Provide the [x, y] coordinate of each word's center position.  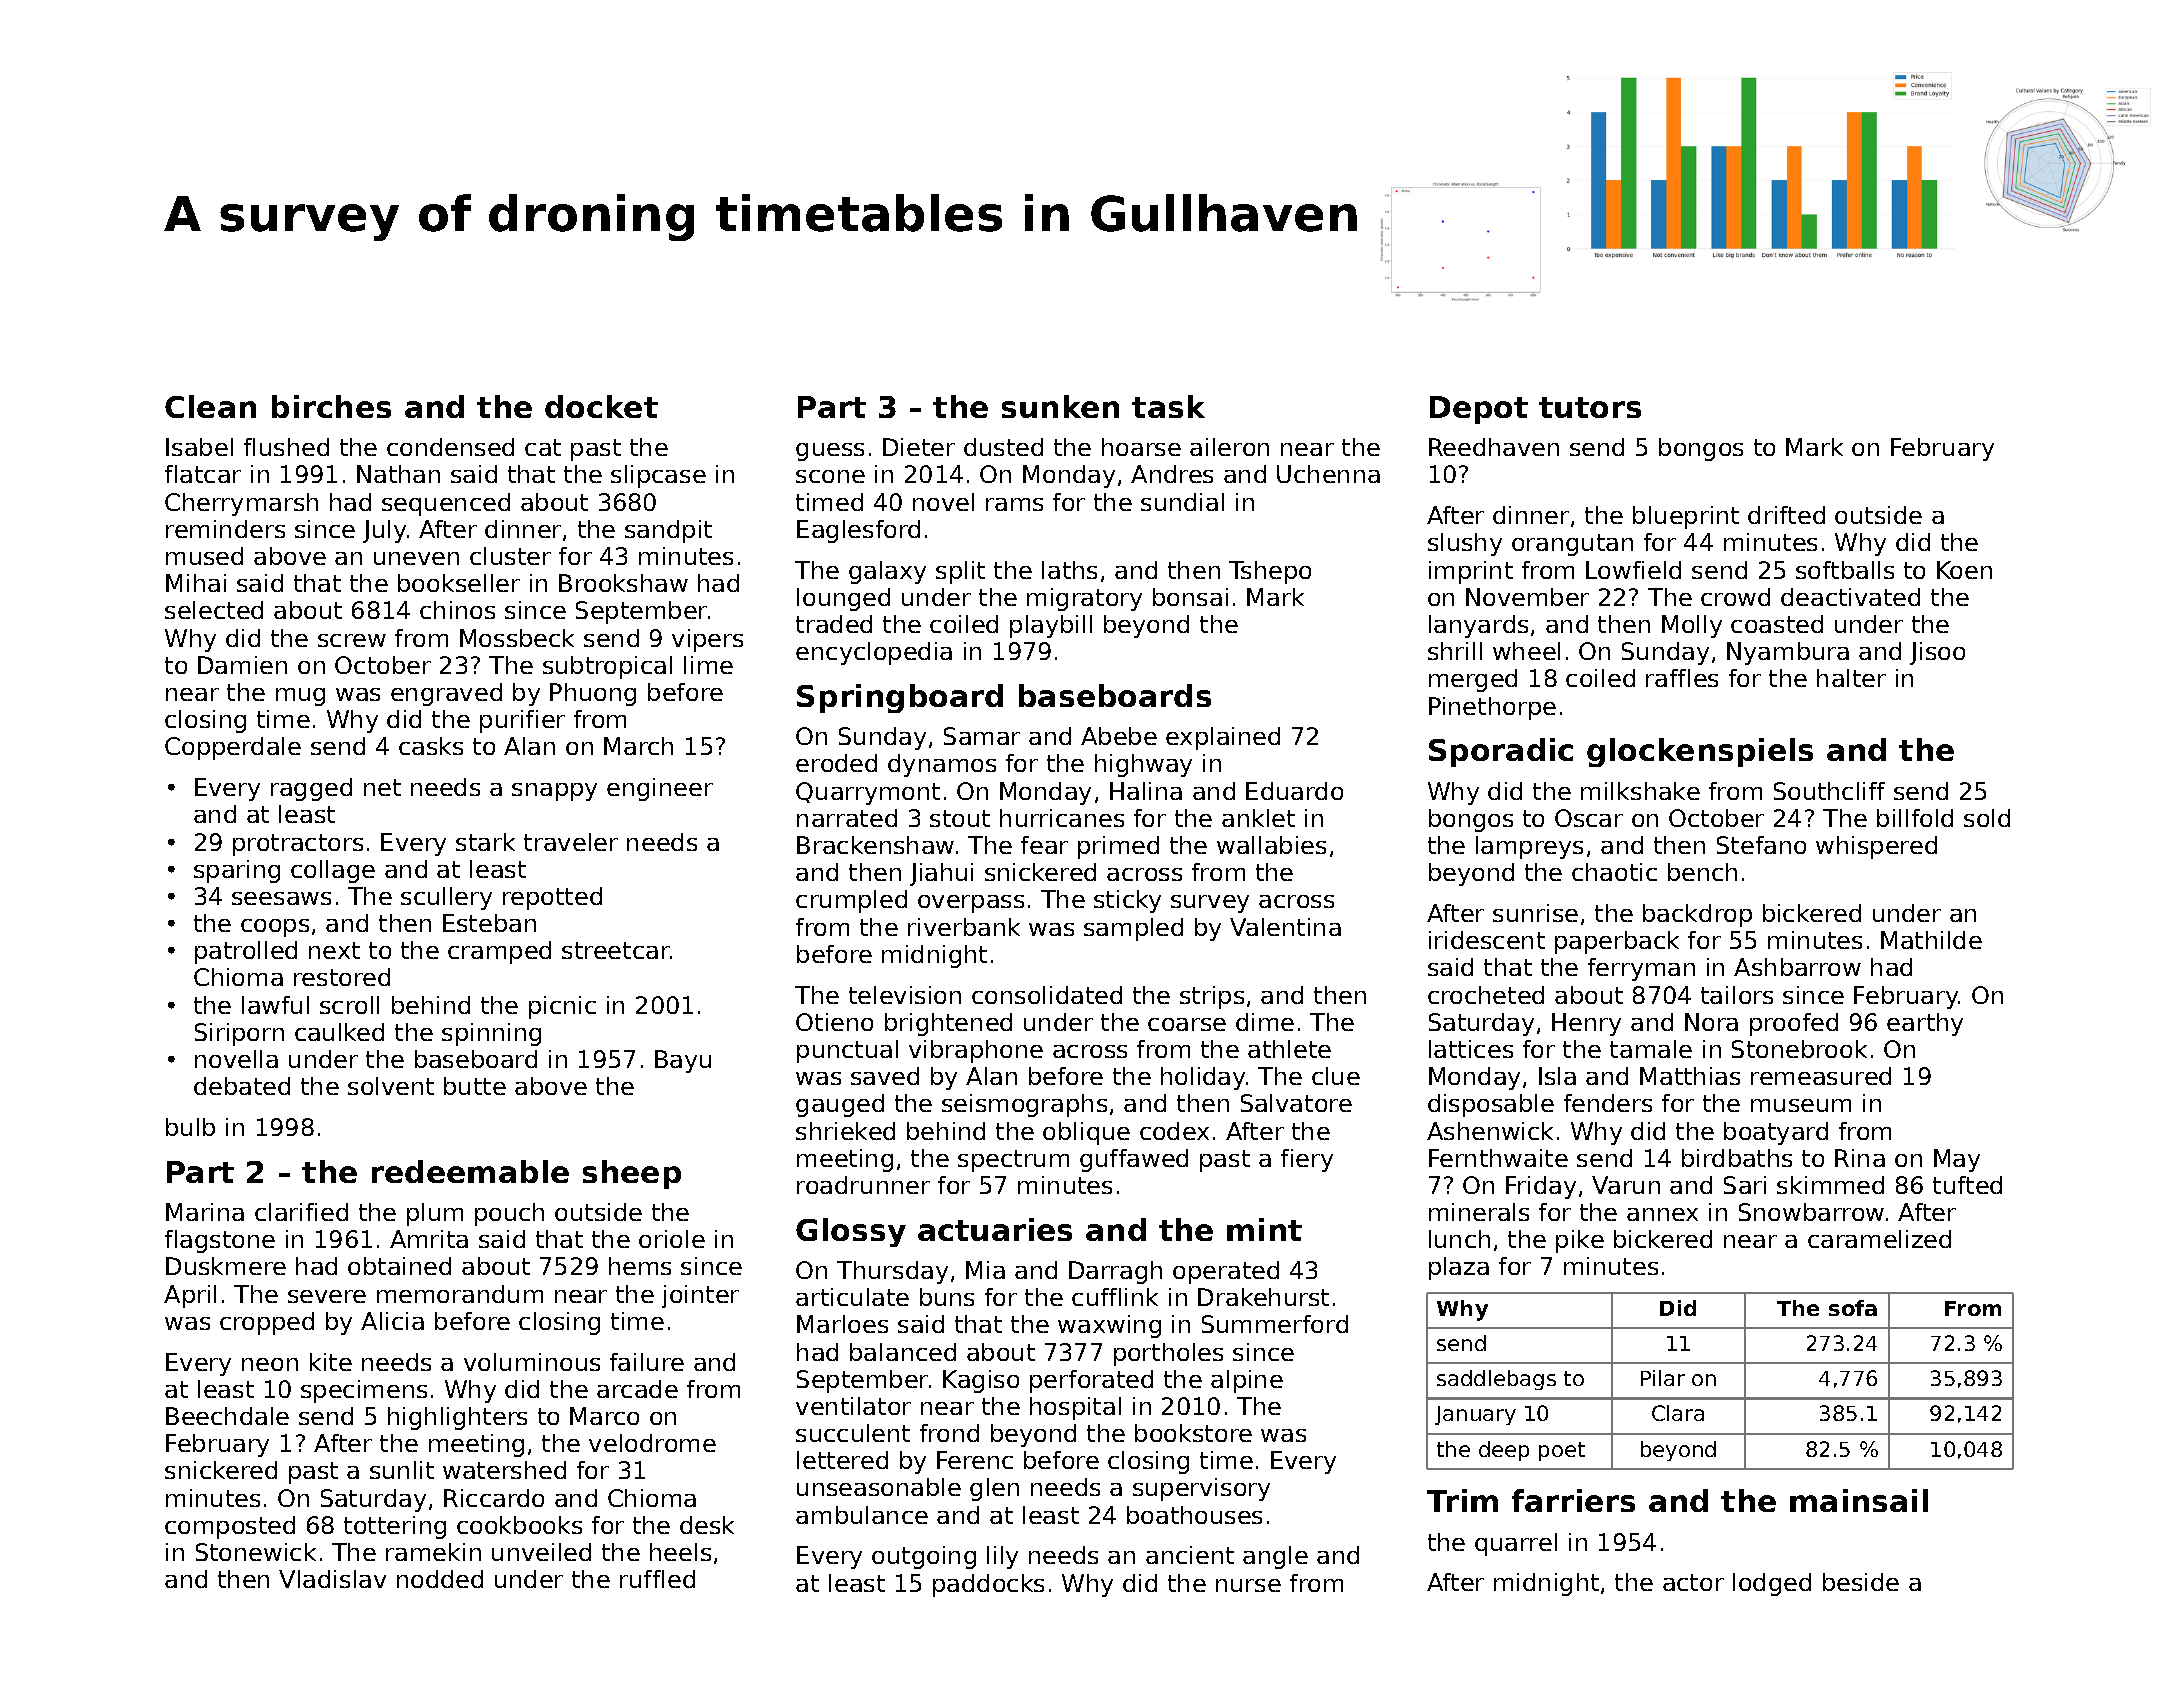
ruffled [657, 1579]
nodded [440, 1579]
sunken [1060, 406]
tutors [1590, 407]
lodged [1772, 1584]
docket [601, 406]
